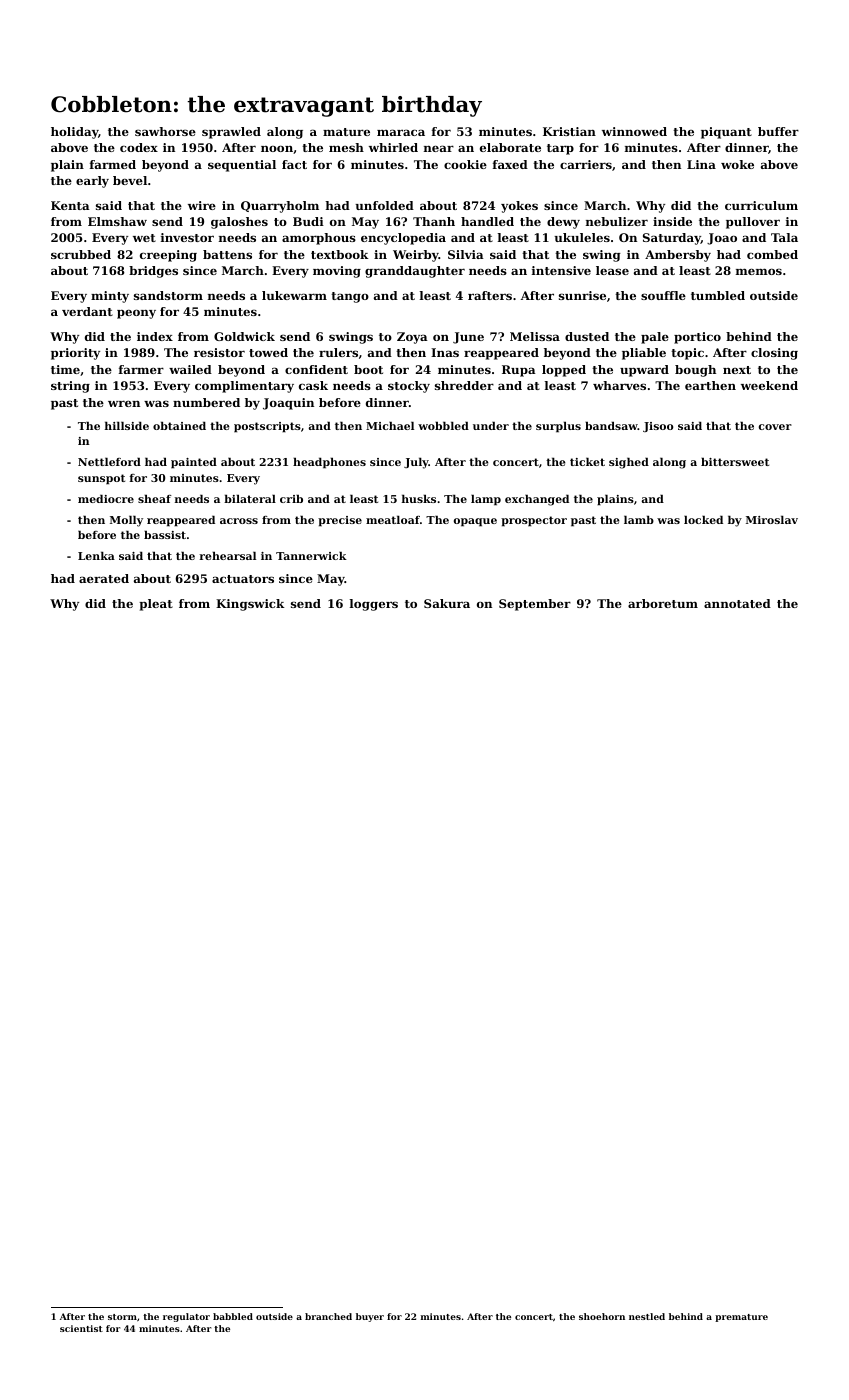  Describe the element at coordinates (582, 237) in the screenshot. I see `ukuleles` at that location.
